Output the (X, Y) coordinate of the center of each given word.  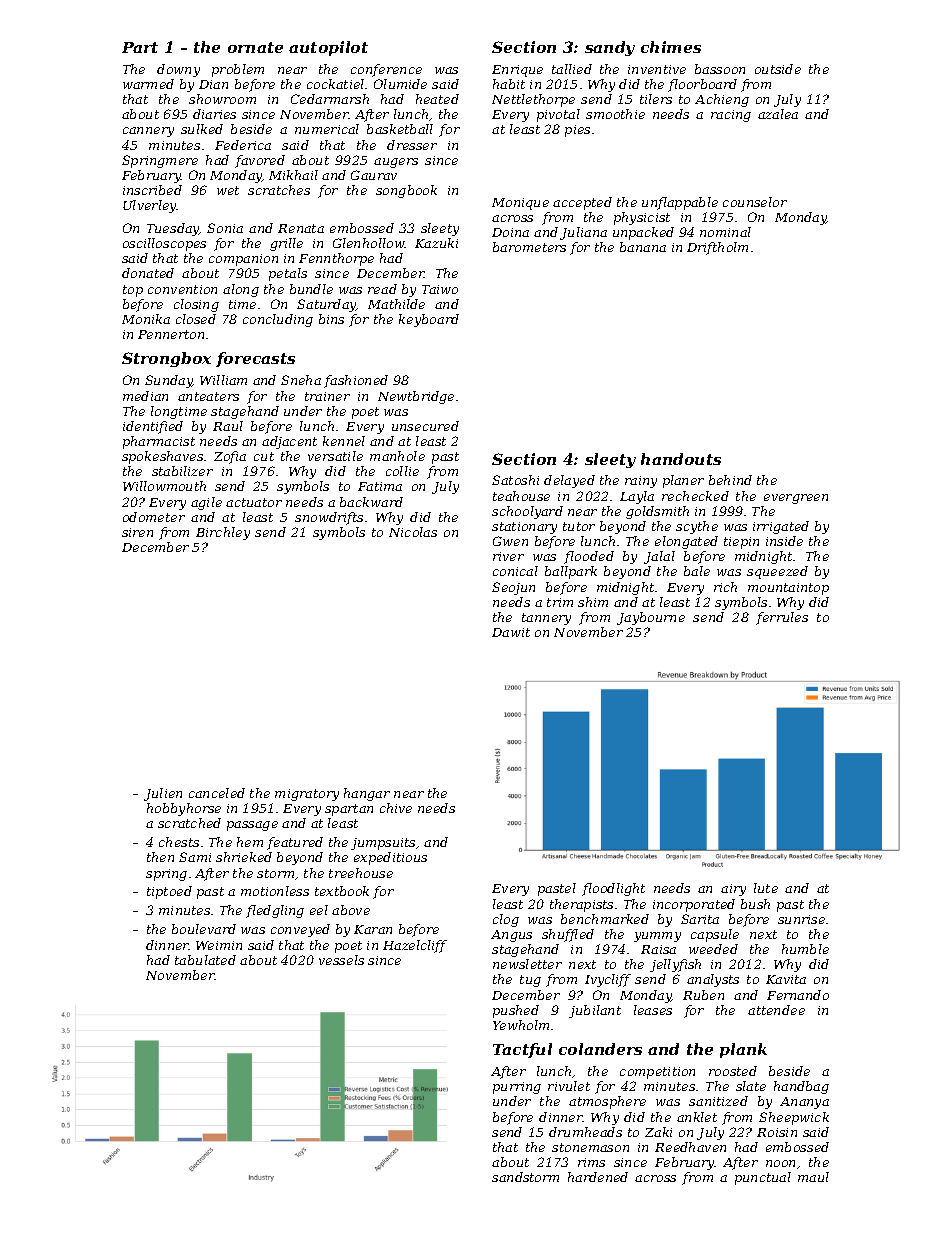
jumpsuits (383, 844)
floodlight (613, 889)
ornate (255, 47)
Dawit (511, 632)
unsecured (425, 426)
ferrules (782, 618)
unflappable (680, 203)
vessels (341, 960)
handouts (681, 459)
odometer (154, 517)
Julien (163, 794)
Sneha (301, 380)
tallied (572, 69)
